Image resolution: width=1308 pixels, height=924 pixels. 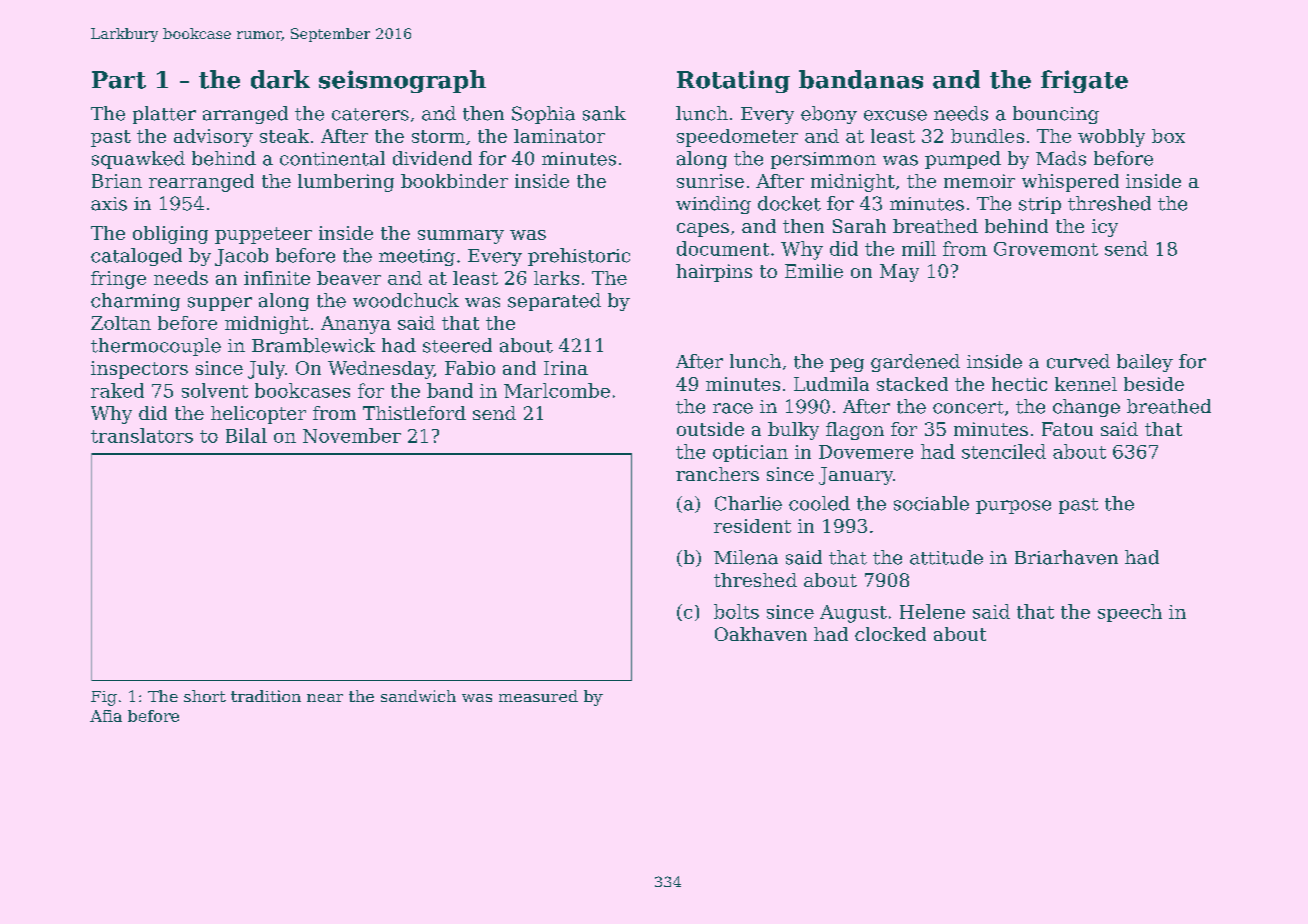 What do you see at coordinates (138, 160) in the page?
I see `squawked` at bounding box center [138, 160].
